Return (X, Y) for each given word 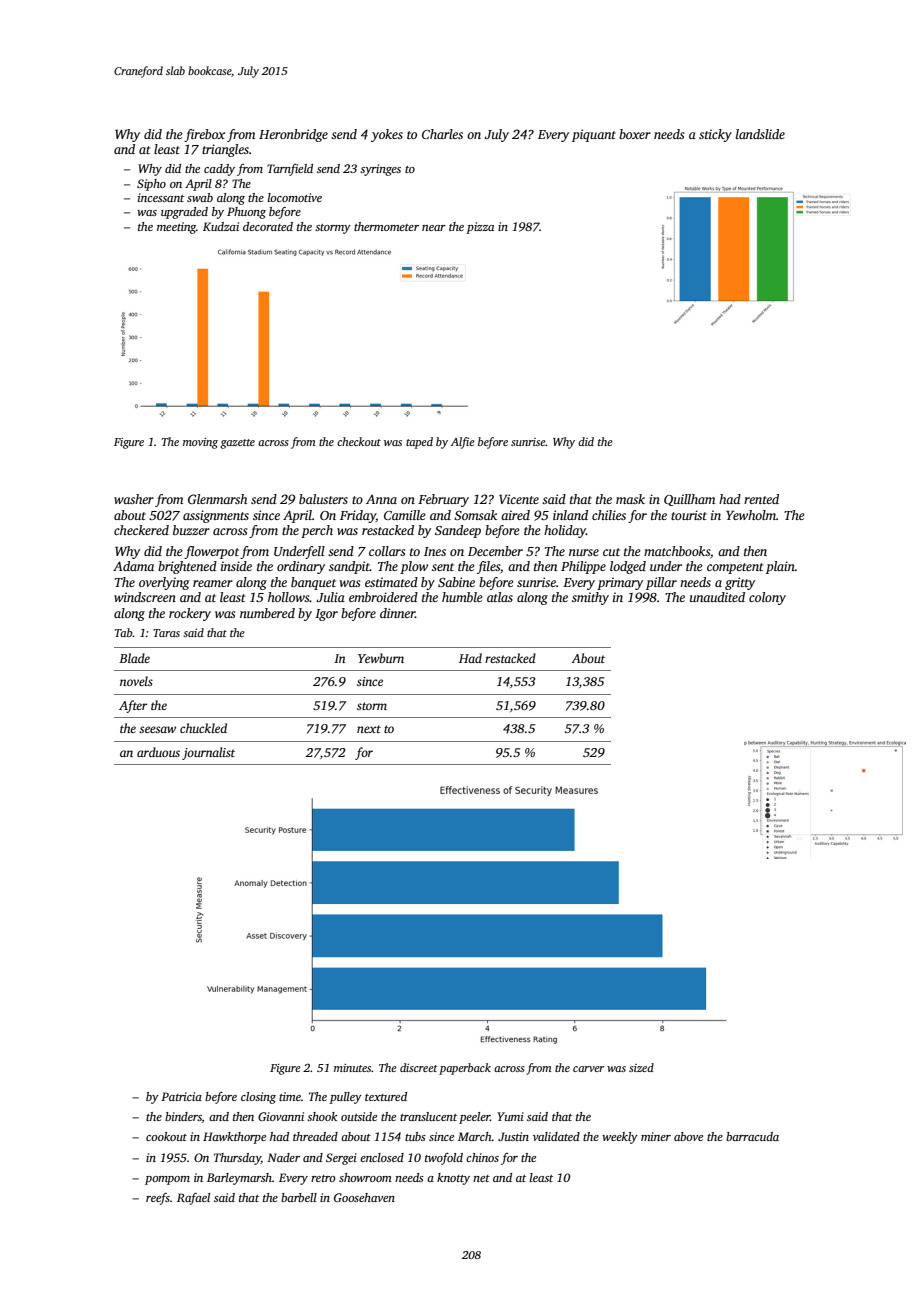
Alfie (463, 443)
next (369, 729)
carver (588, 1069)
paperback (465, 1069)
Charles (442, 134)
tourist (689, 515)
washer (134, 499)
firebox (204, 135)
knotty (453, 1179)
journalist (208, 753)
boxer (635, 134)
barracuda (752, 1136)
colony (767, 598)
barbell (299, 1197)
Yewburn (381, 658)
